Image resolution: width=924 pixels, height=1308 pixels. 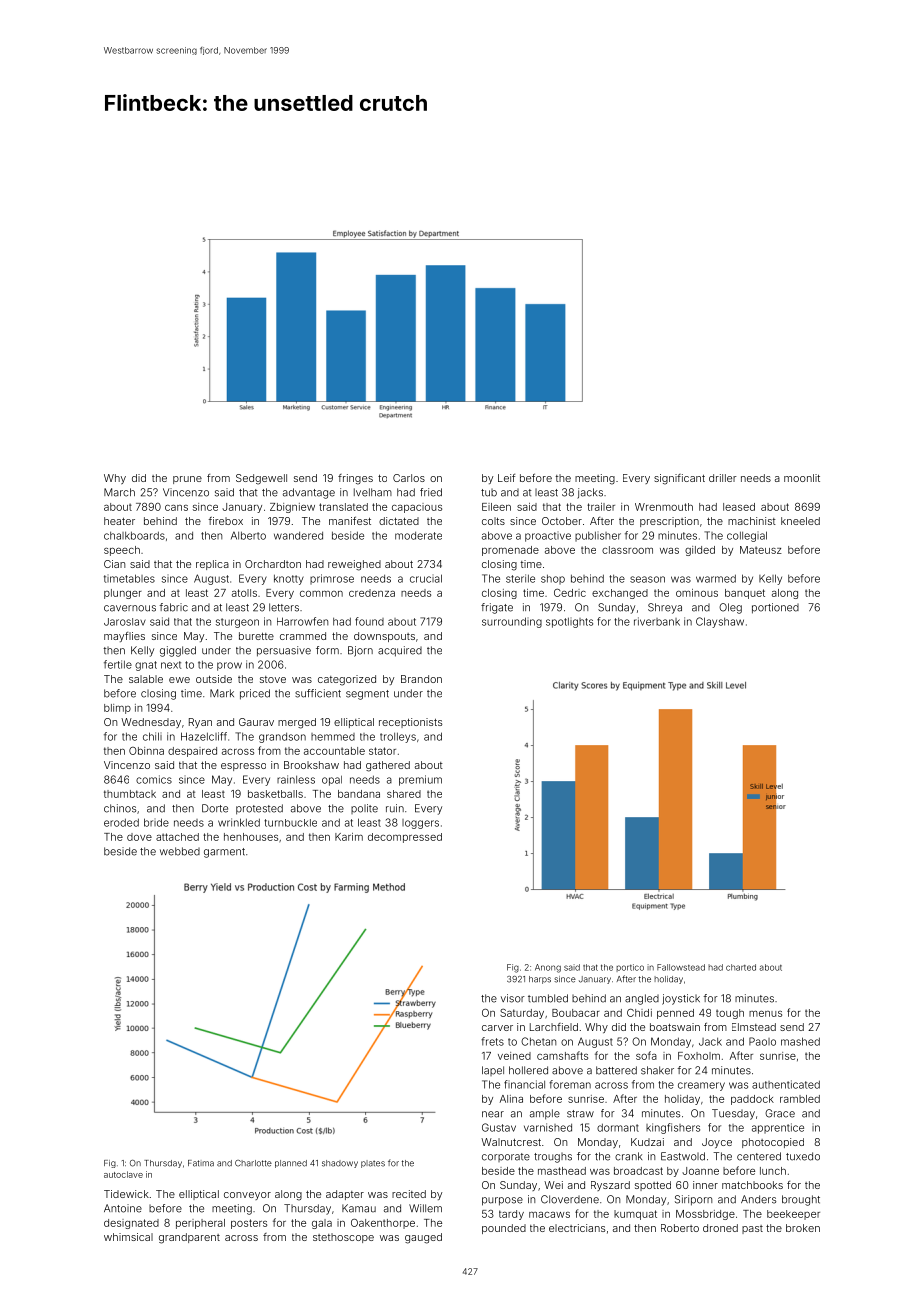 I want to click on translated, so click(x=343, y=507).
